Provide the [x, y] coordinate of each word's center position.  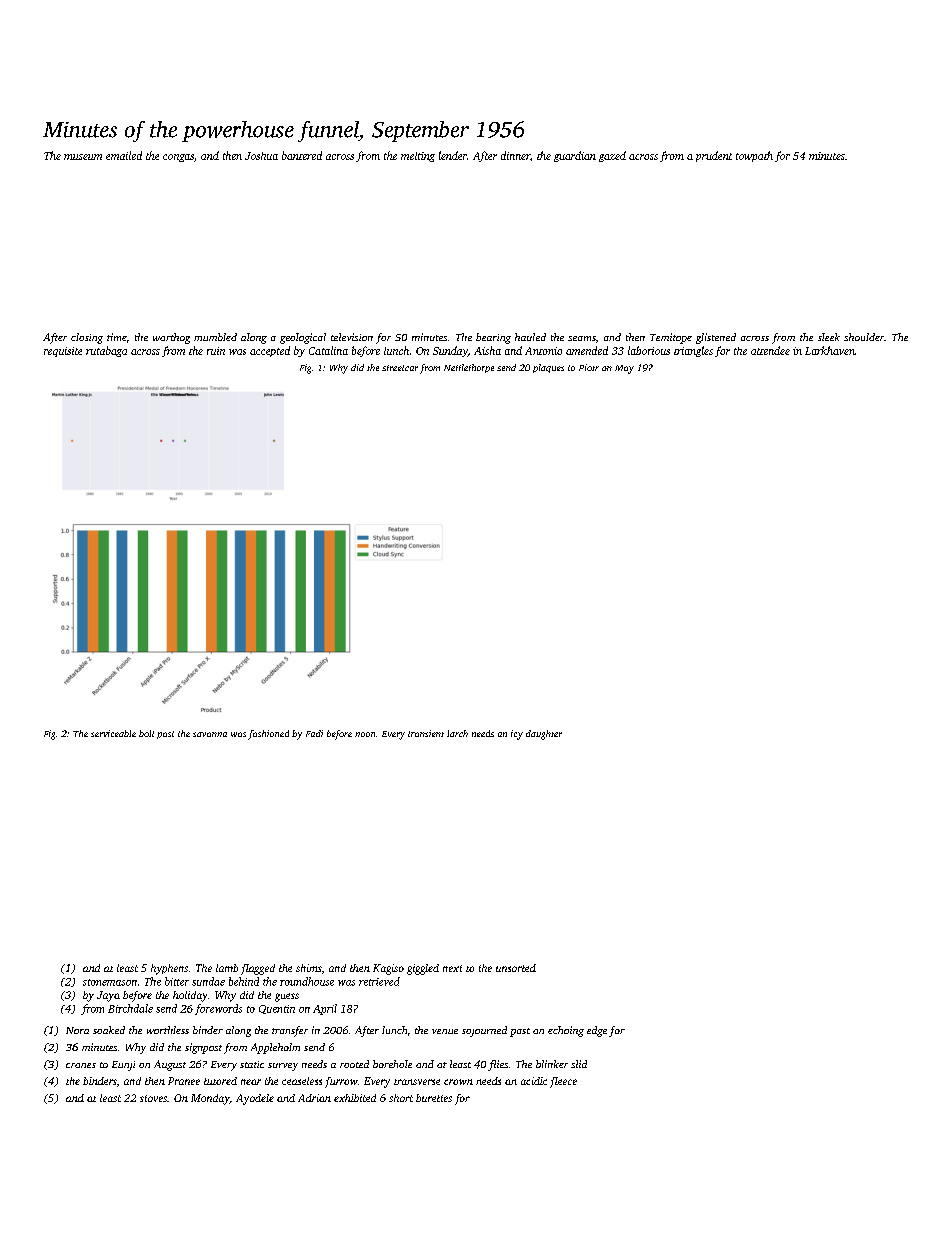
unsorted [516, 968]
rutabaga [106, 351]
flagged [258, 969]
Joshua [261, 156]
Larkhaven [830, 350]
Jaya [108, 996]
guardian [575, 156]
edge [597, 1031]
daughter [544, 735]
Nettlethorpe [469, 368]
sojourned [484, 1031]
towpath [754, 156]
